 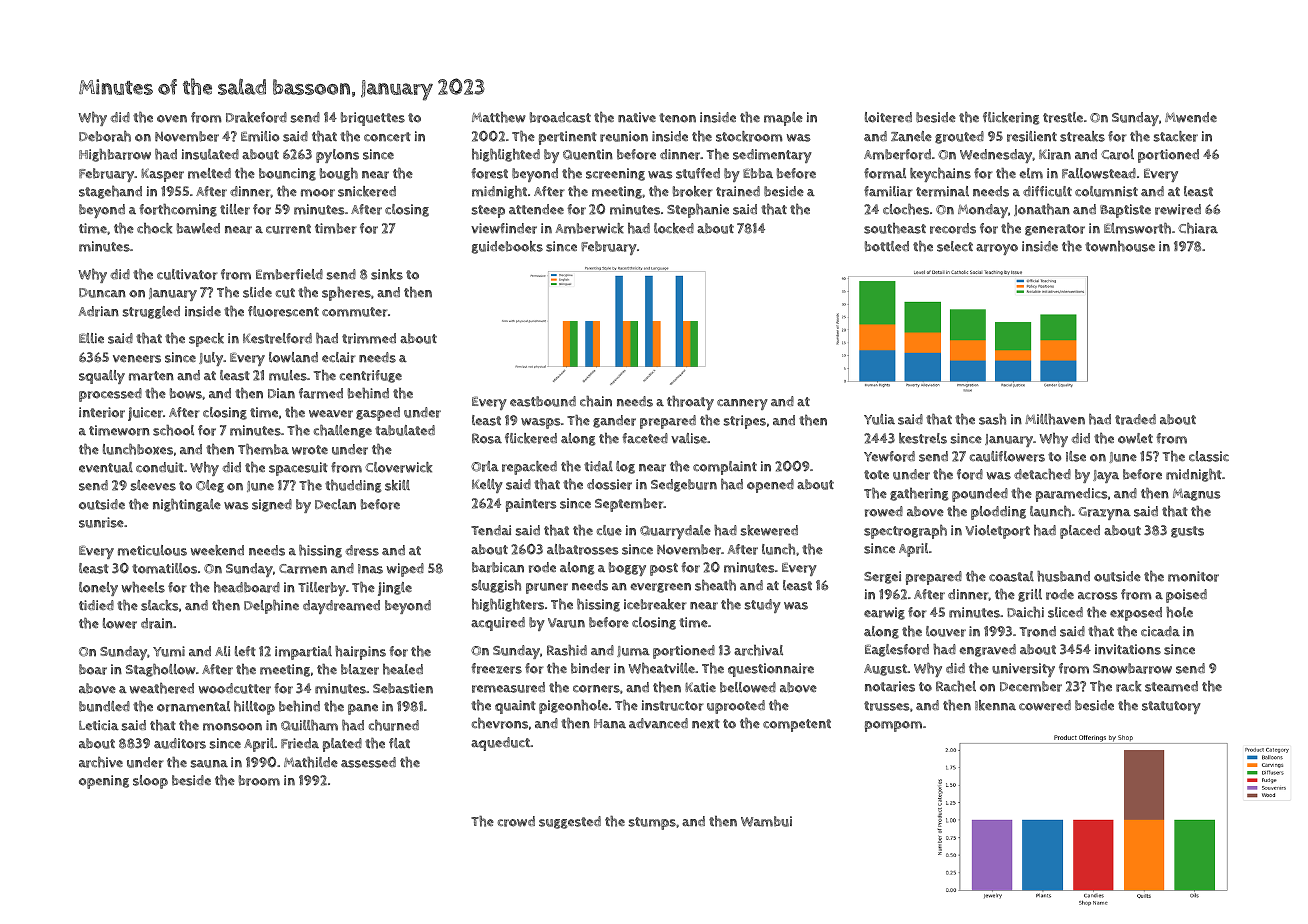 What do you see at coordinates (259, 780) in the screenshot?
I see `broom` at bounding box center [259, 780].
